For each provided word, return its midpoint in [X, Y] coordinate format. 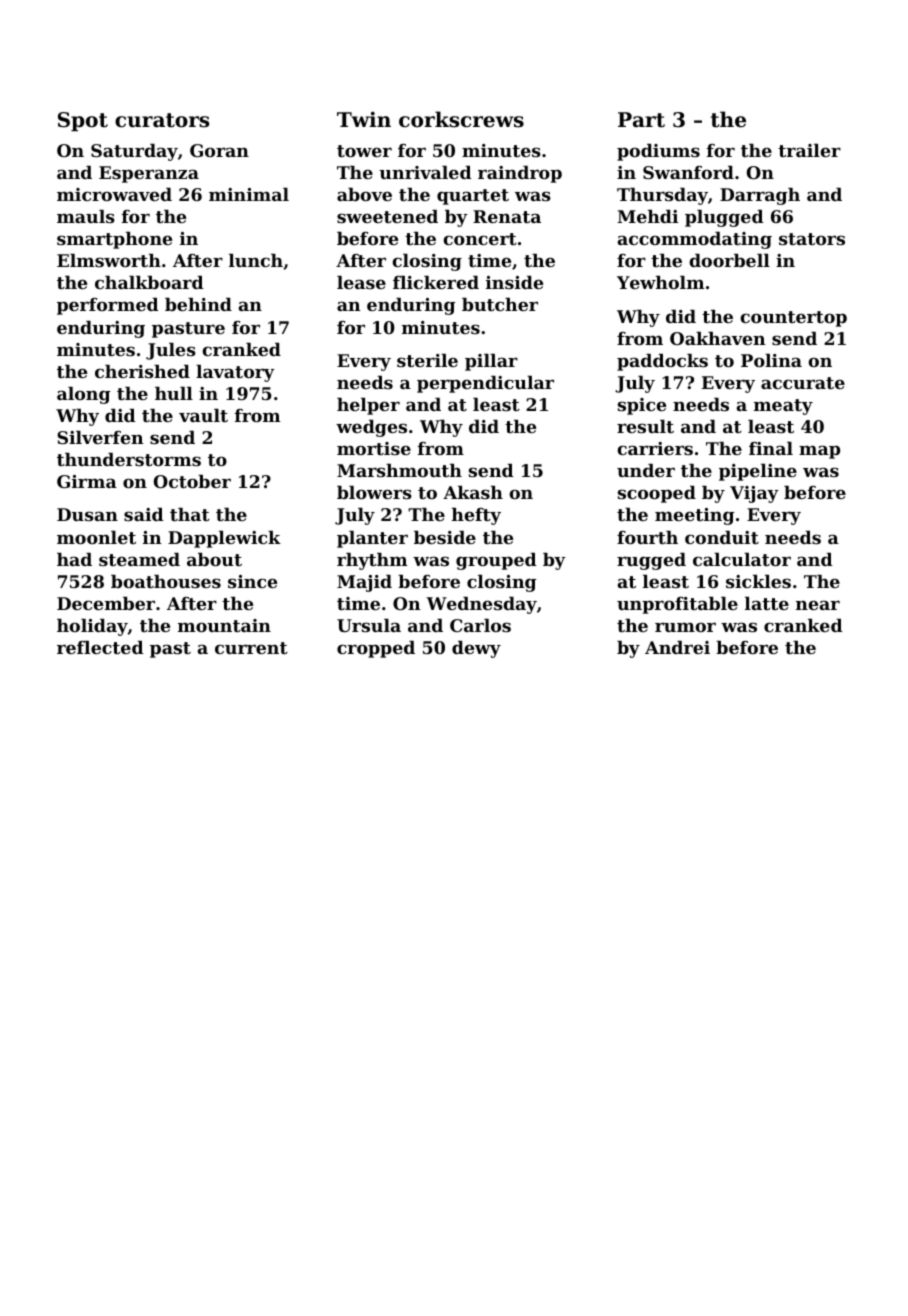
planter [372, 539]
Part [641, 120]
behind [198, 304]
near [818, 605]
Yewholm [661, 282]
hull [174, 393]
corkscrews [461, 119]
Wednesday [481, 605]
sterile [427, 360]
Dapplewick [224, 539]
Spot [83, 121]
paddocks [662, 362]
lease [361, 282]
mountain [224, 625]
